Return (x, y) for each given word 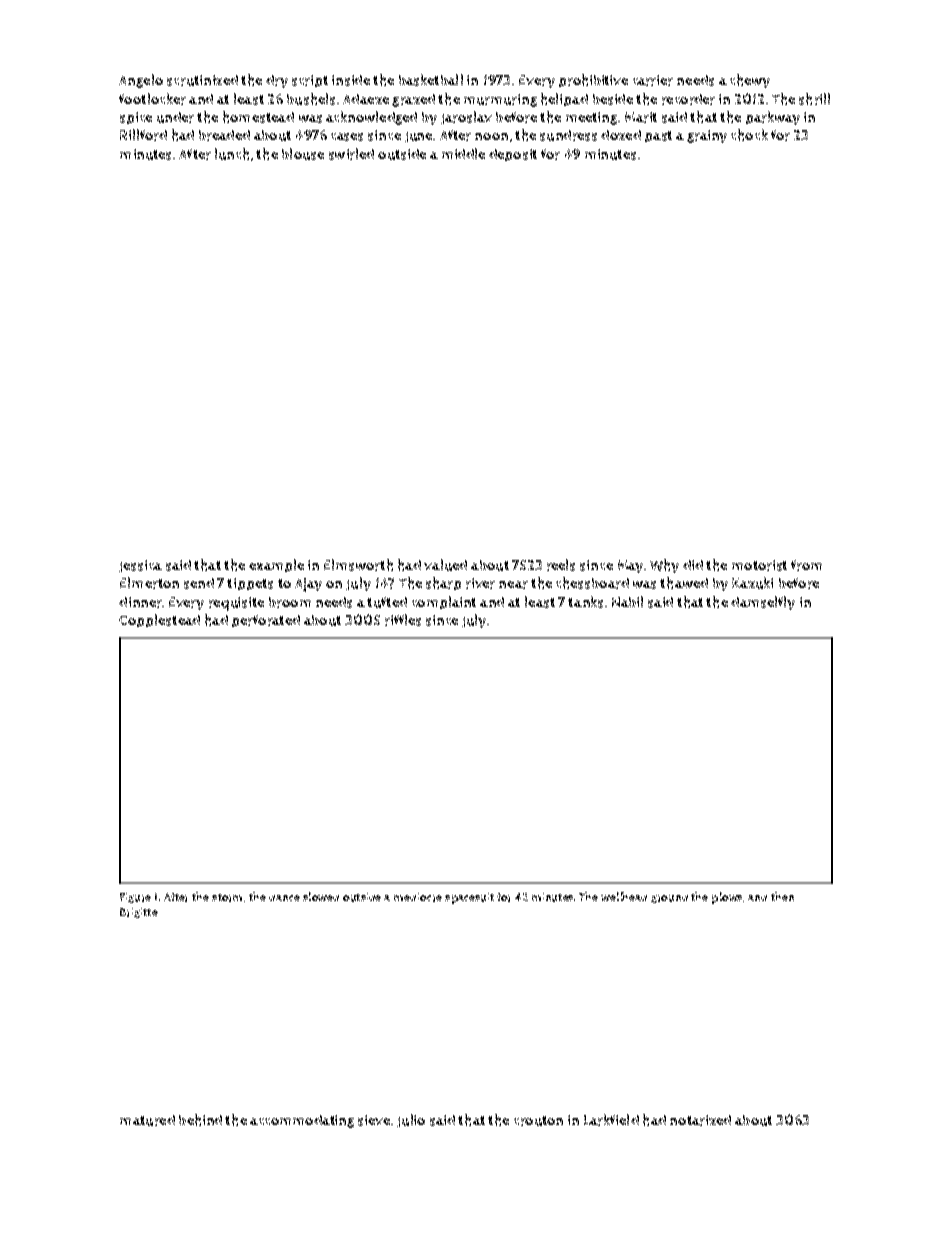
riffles (403, 620)
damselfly (763, 603)
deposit (513, 155)
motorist (759, 565)
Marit (641, 117)
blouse (303, 154)
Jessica (140, 566)
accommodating (302, 1121)
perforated (266, 621)
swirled (351, 154)
